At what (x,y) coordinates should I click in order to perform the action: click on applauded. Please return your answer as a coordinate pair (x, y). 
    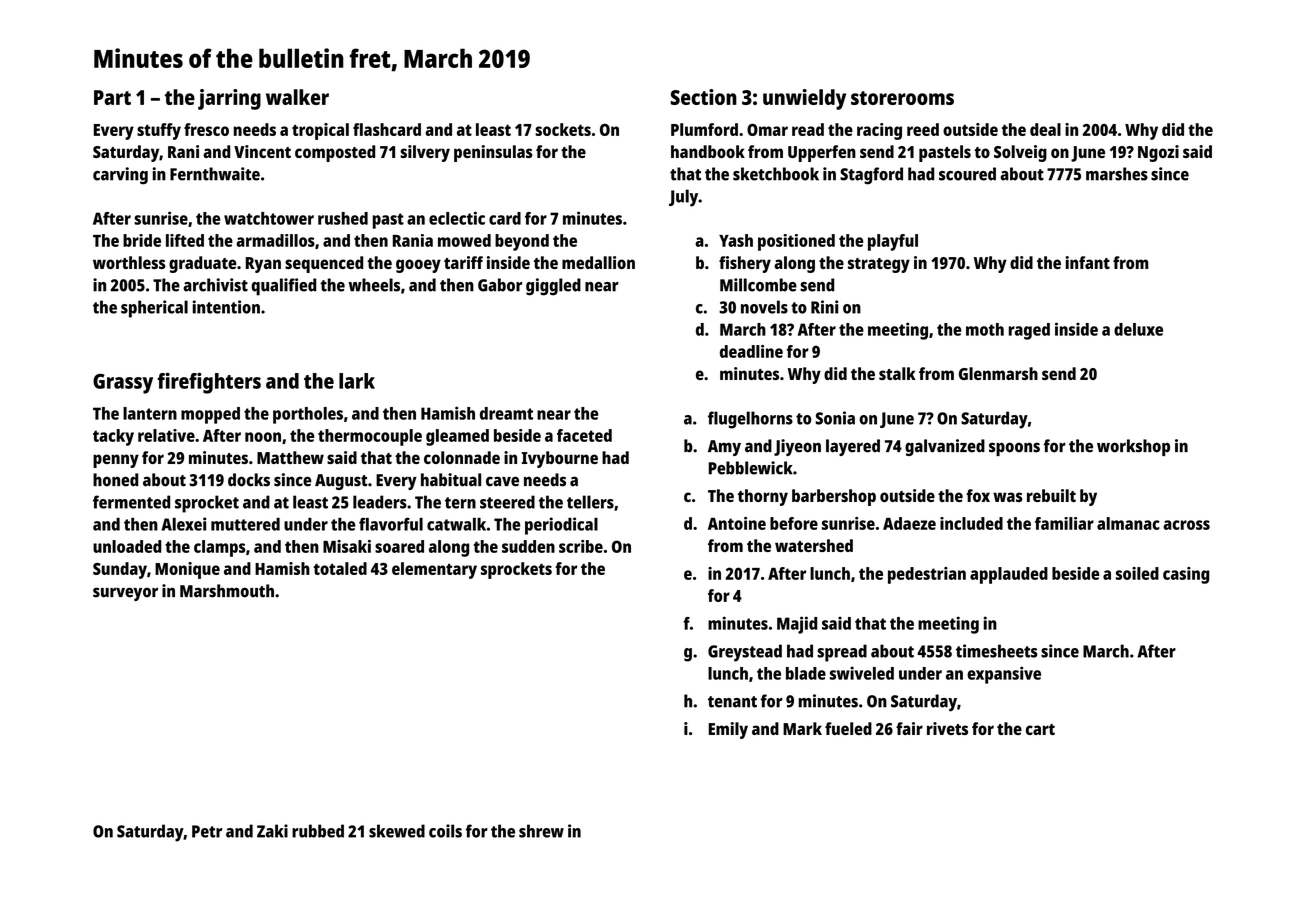
    Looking at the image, I should click on (1009, 575).
